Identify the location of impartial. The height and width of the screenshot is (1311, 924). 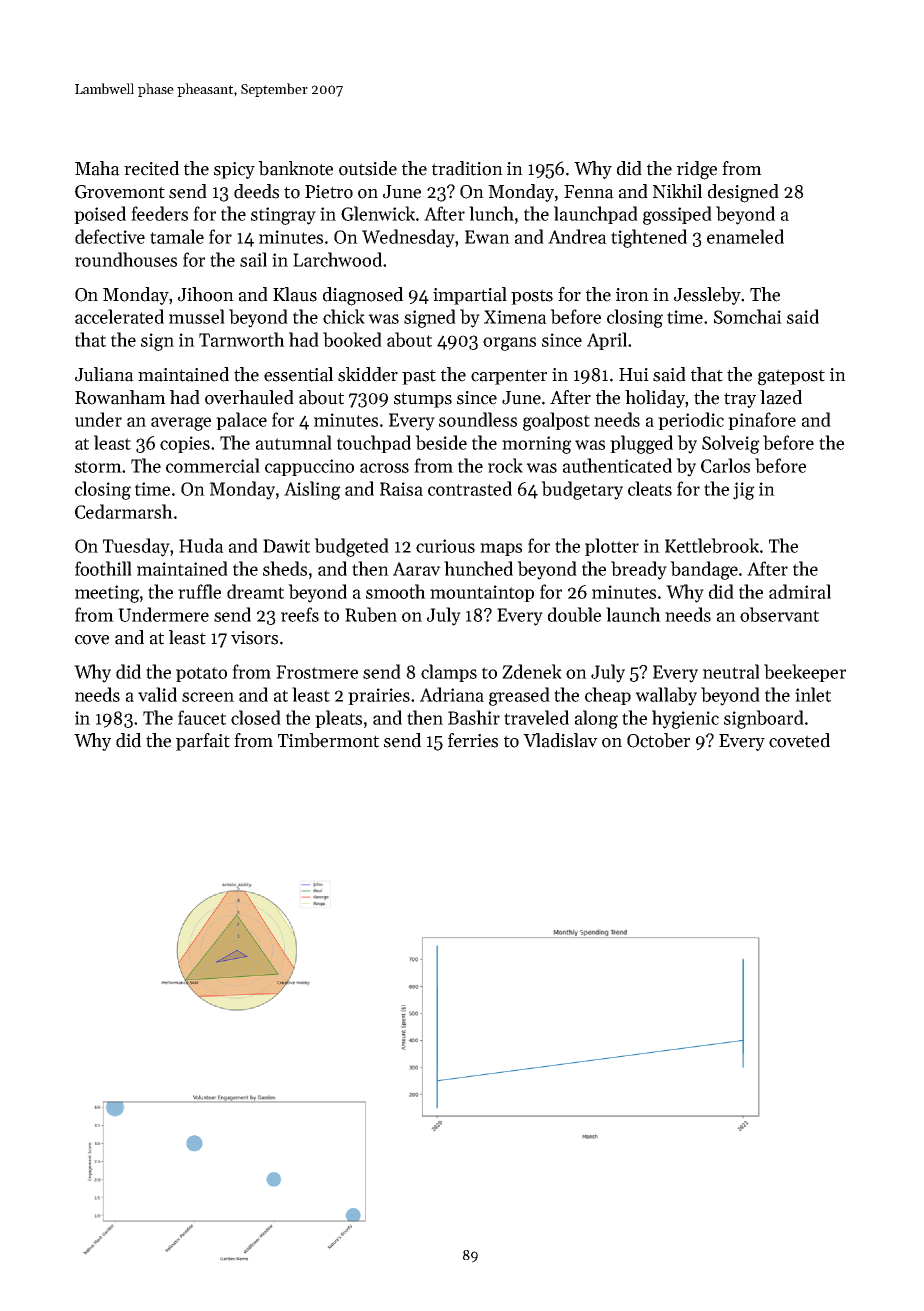
(470, 296).
